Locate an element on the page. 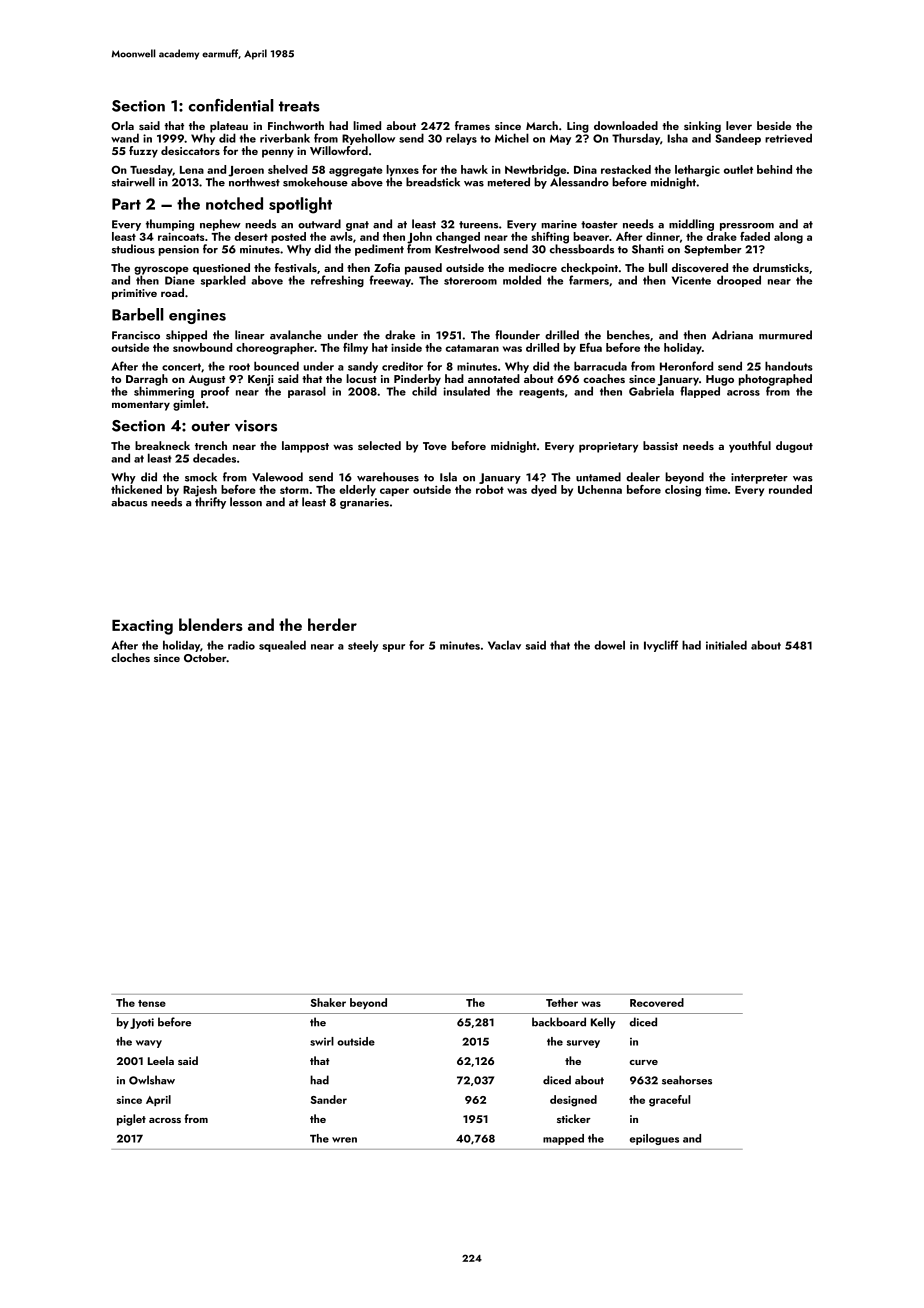 This page has height=1308, width=924. restacked is located at coordinates (626, 169).
